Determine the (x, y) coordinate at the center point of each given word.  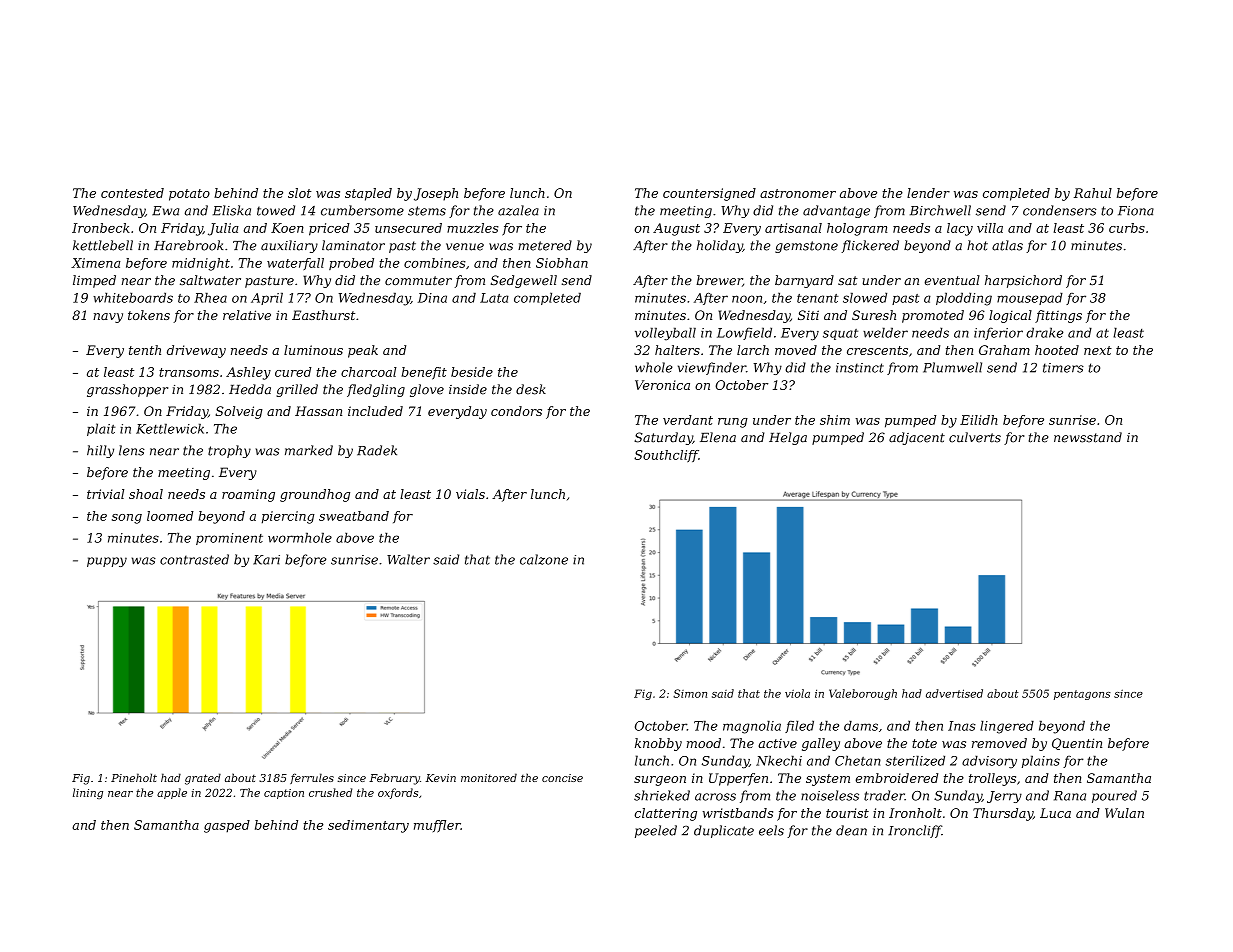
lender (928, 193)
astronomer (798, 193)
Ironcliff (915, 831)
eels (771, 830)
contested (132, 193)
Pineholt (134, 777)
